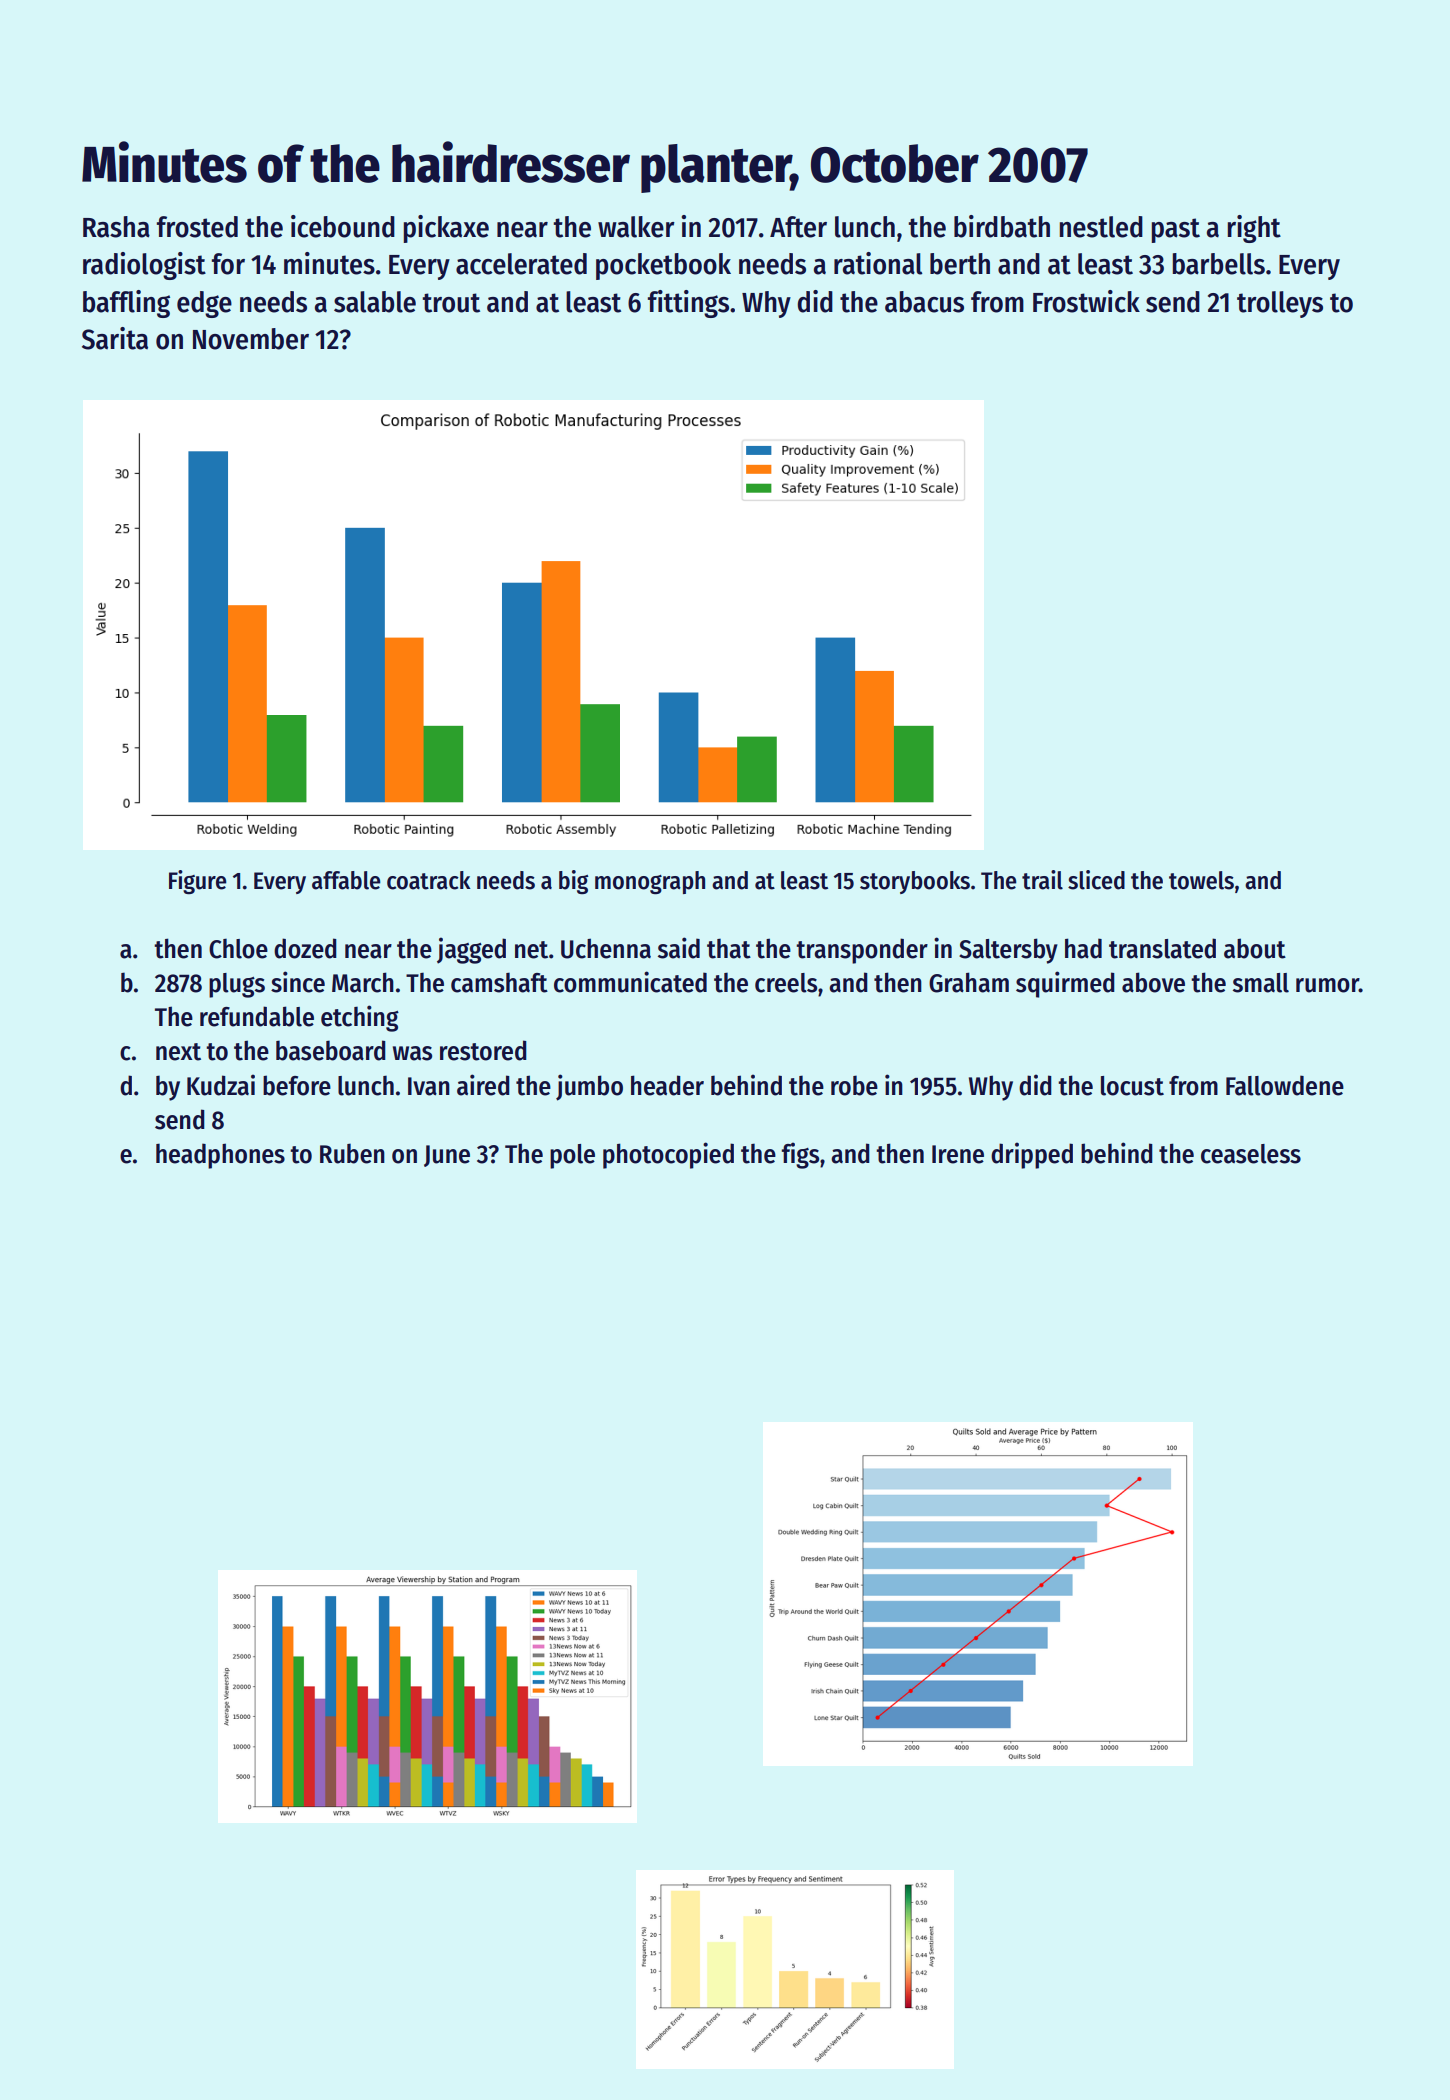 This screenshot has width=1450, height=2100. What do you see at coordinates (126, 304) in the screenshot?
I see `baffling` at bounding box center [126, 304].
